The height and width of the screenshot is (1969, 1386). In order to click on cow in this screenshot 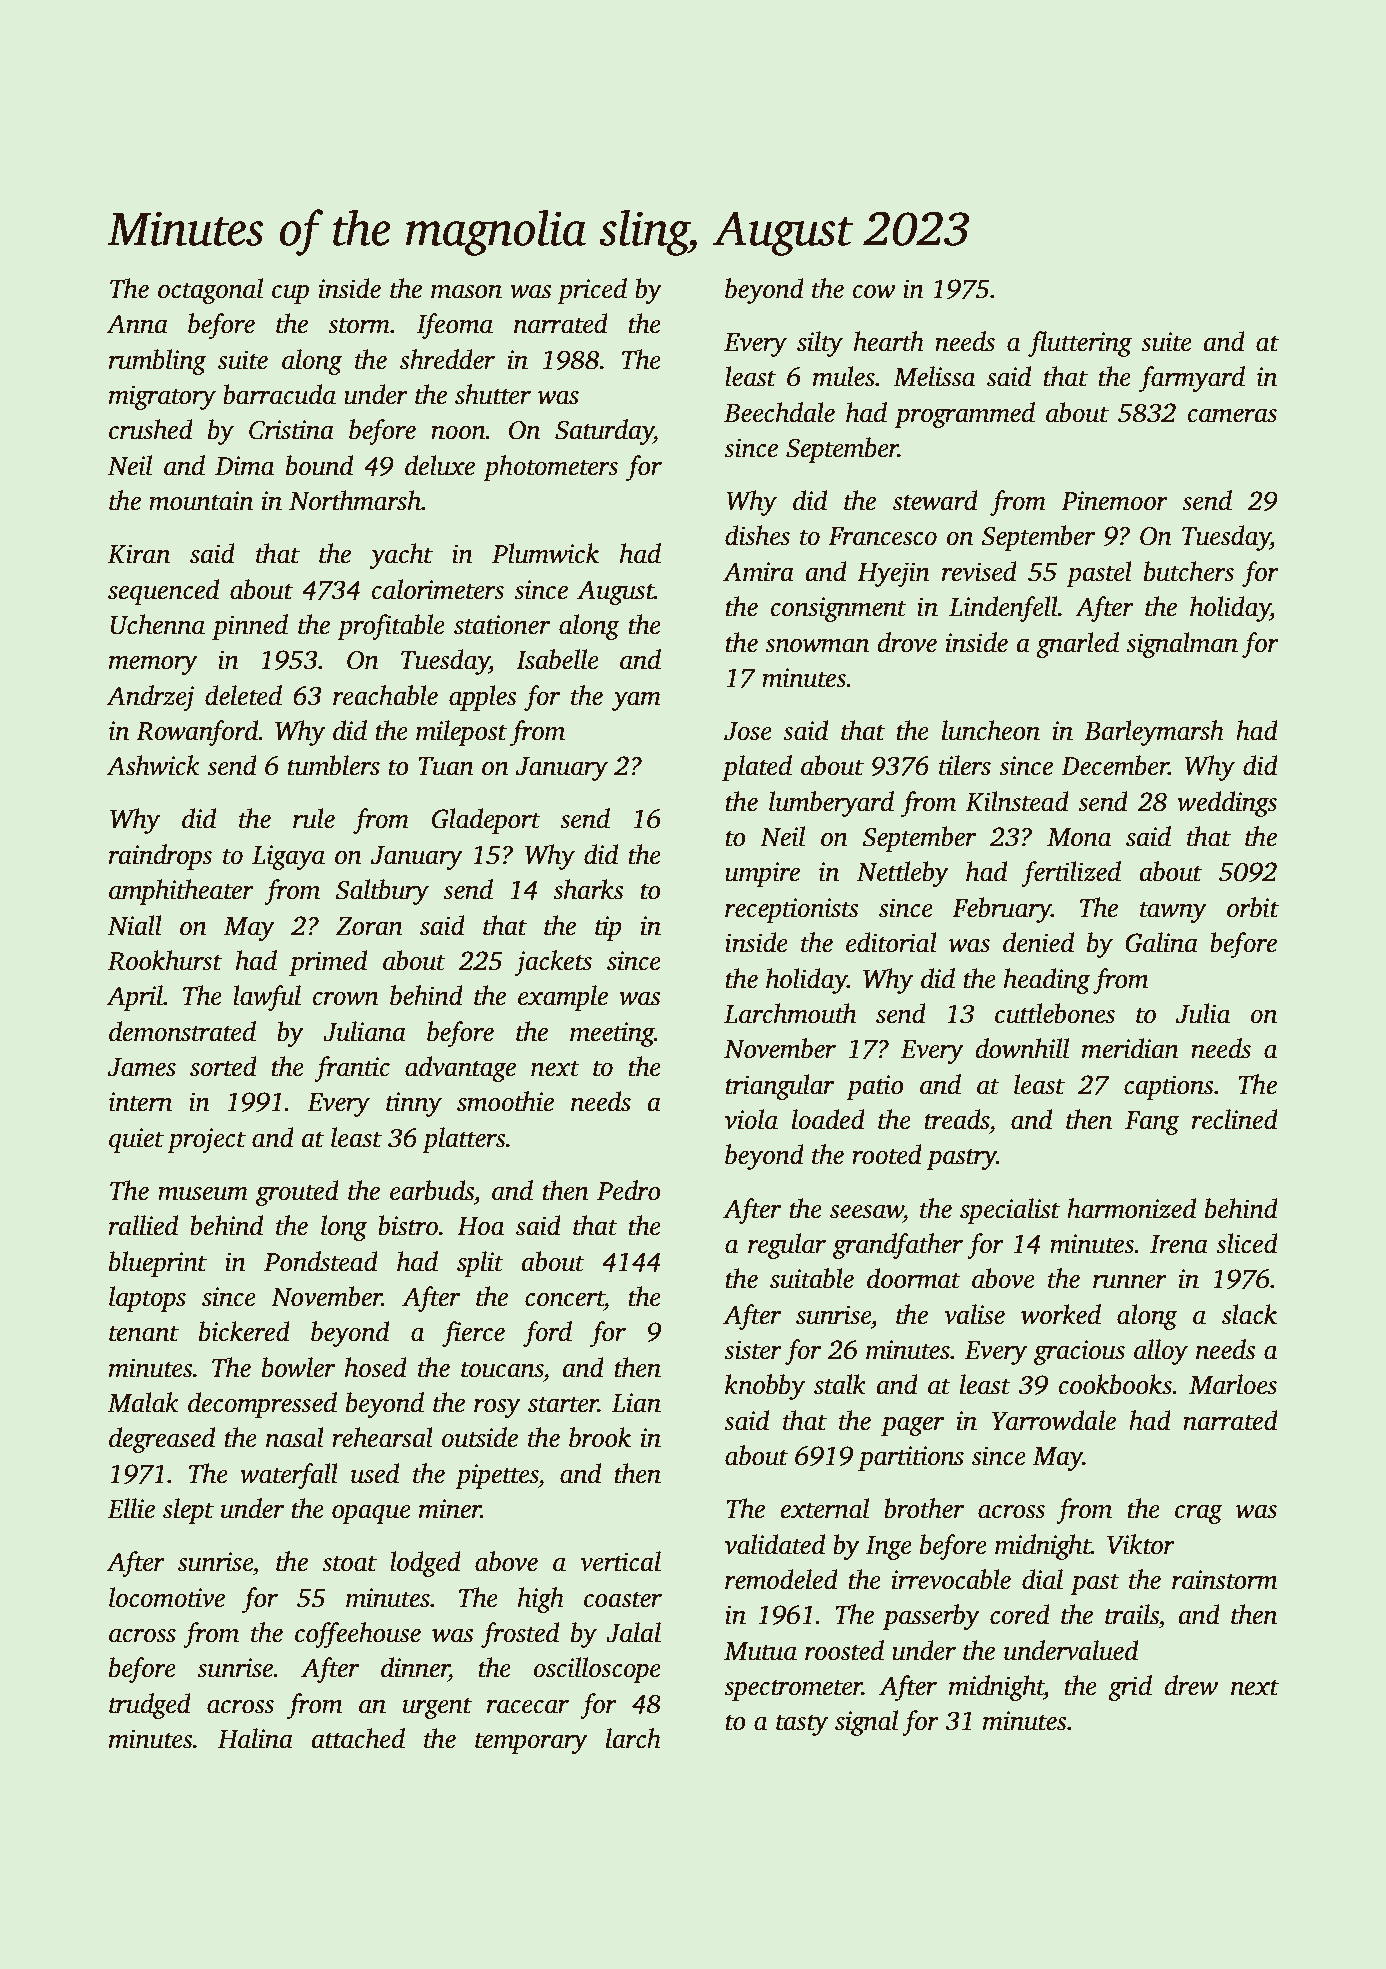, I will do `click(874, 292)`.
